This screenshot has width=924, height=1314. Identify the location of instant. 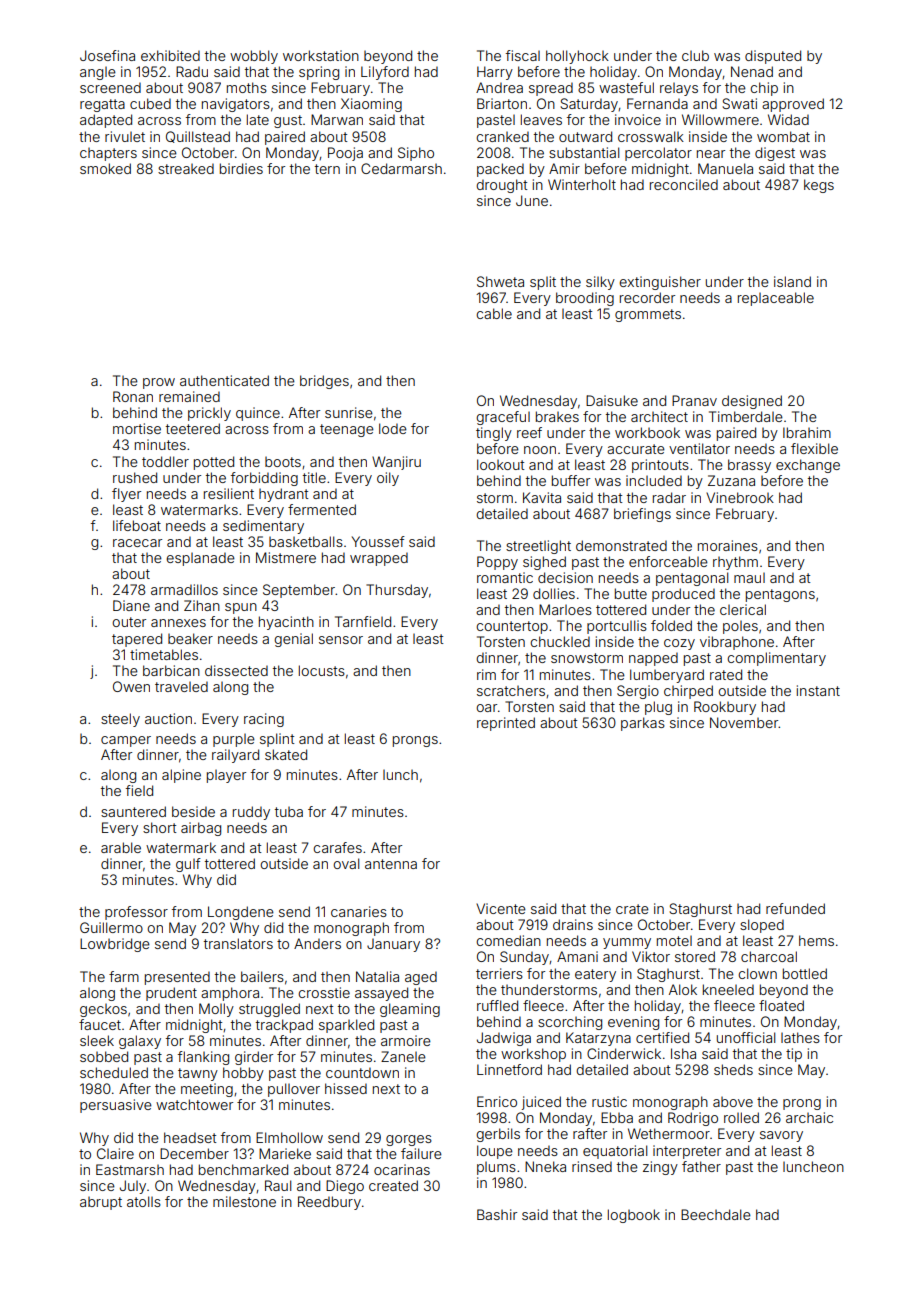
(818, 690).
